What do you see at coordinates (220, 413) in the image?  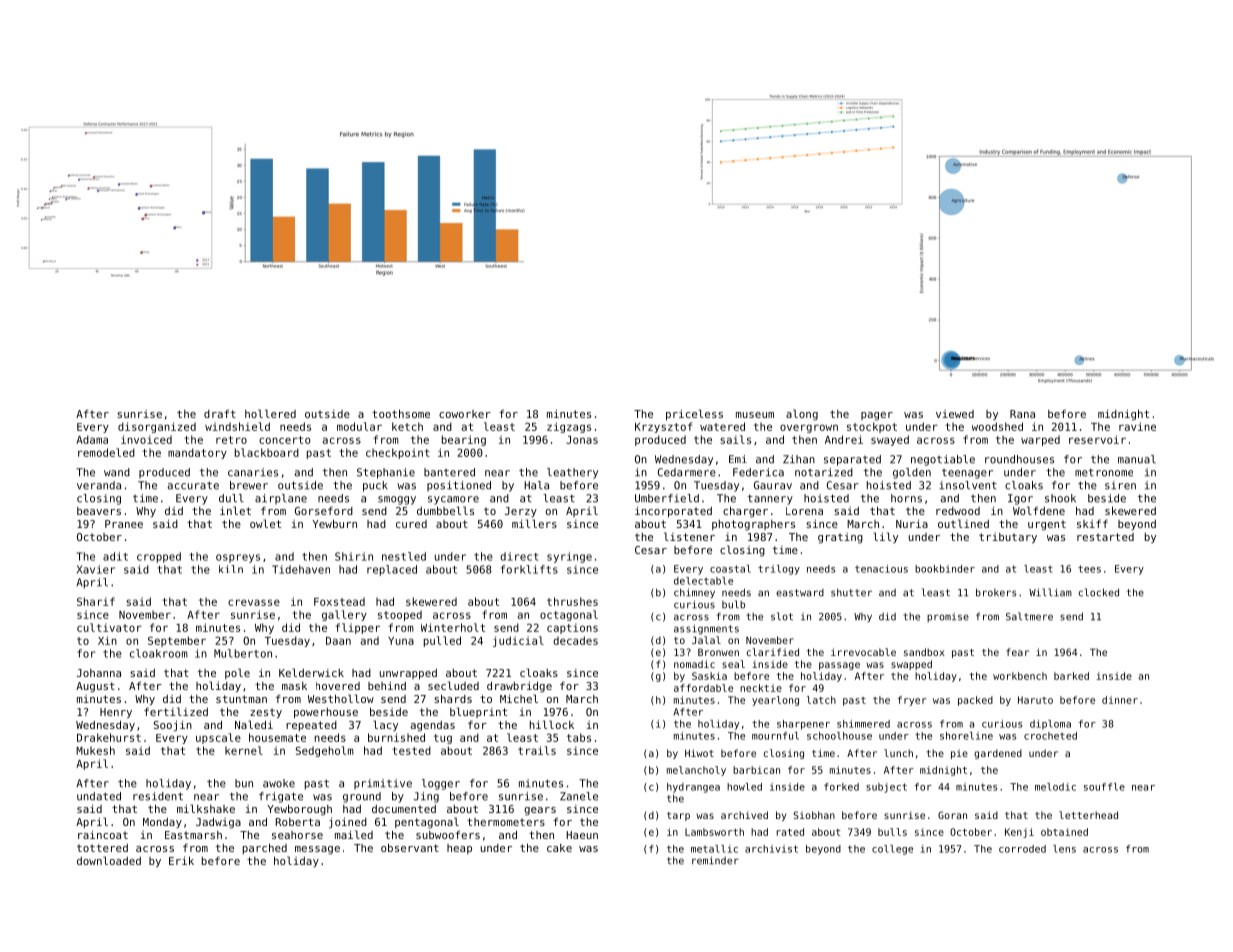 I see `draft` at bounding box center [220, 413].
